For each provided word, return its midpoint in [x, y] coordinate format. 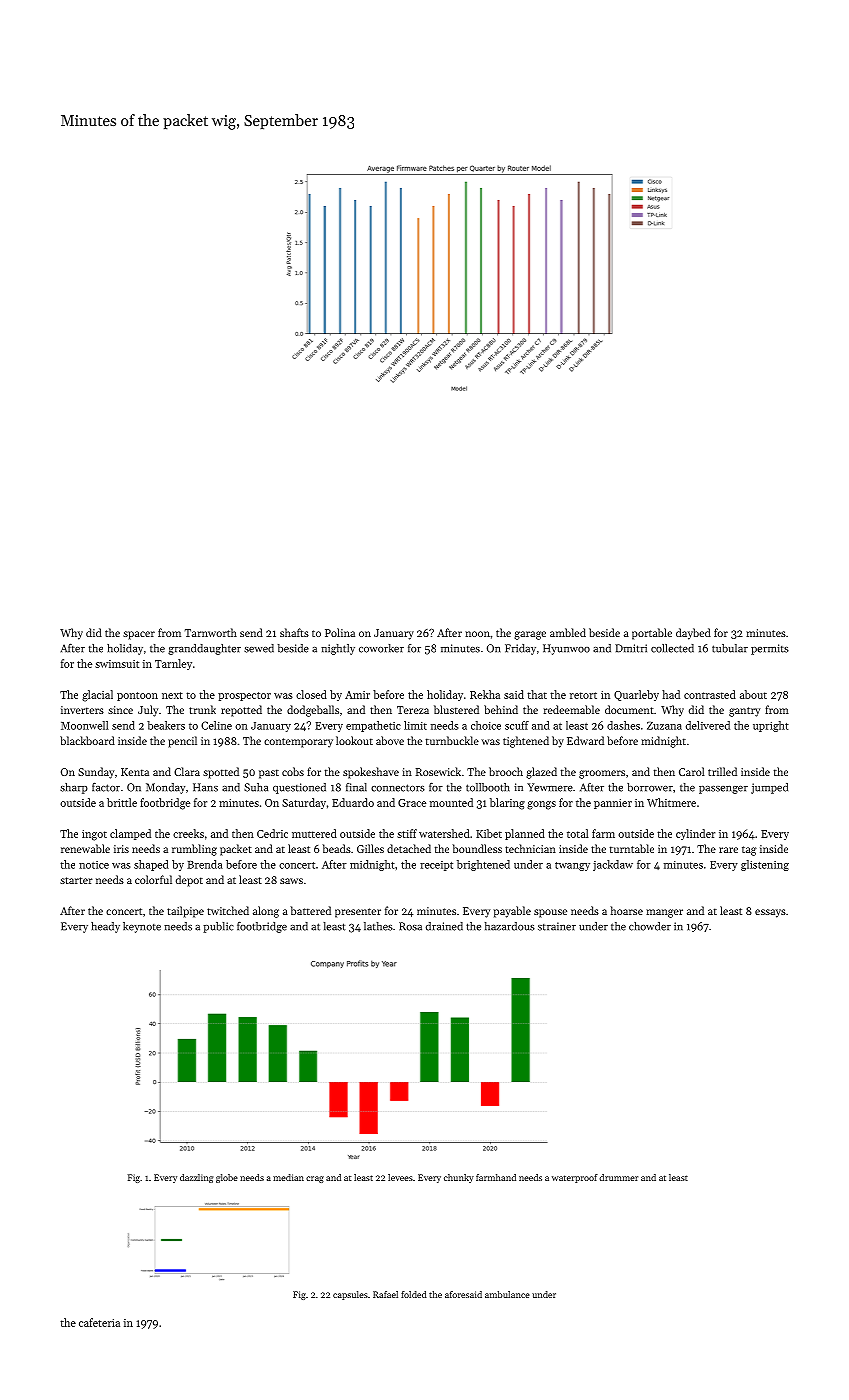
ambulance [507, 1294]
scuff [517, 725]
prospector [244, 696]
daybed [693, 634]
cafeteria [99, 1322]
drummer [618, 1177]
